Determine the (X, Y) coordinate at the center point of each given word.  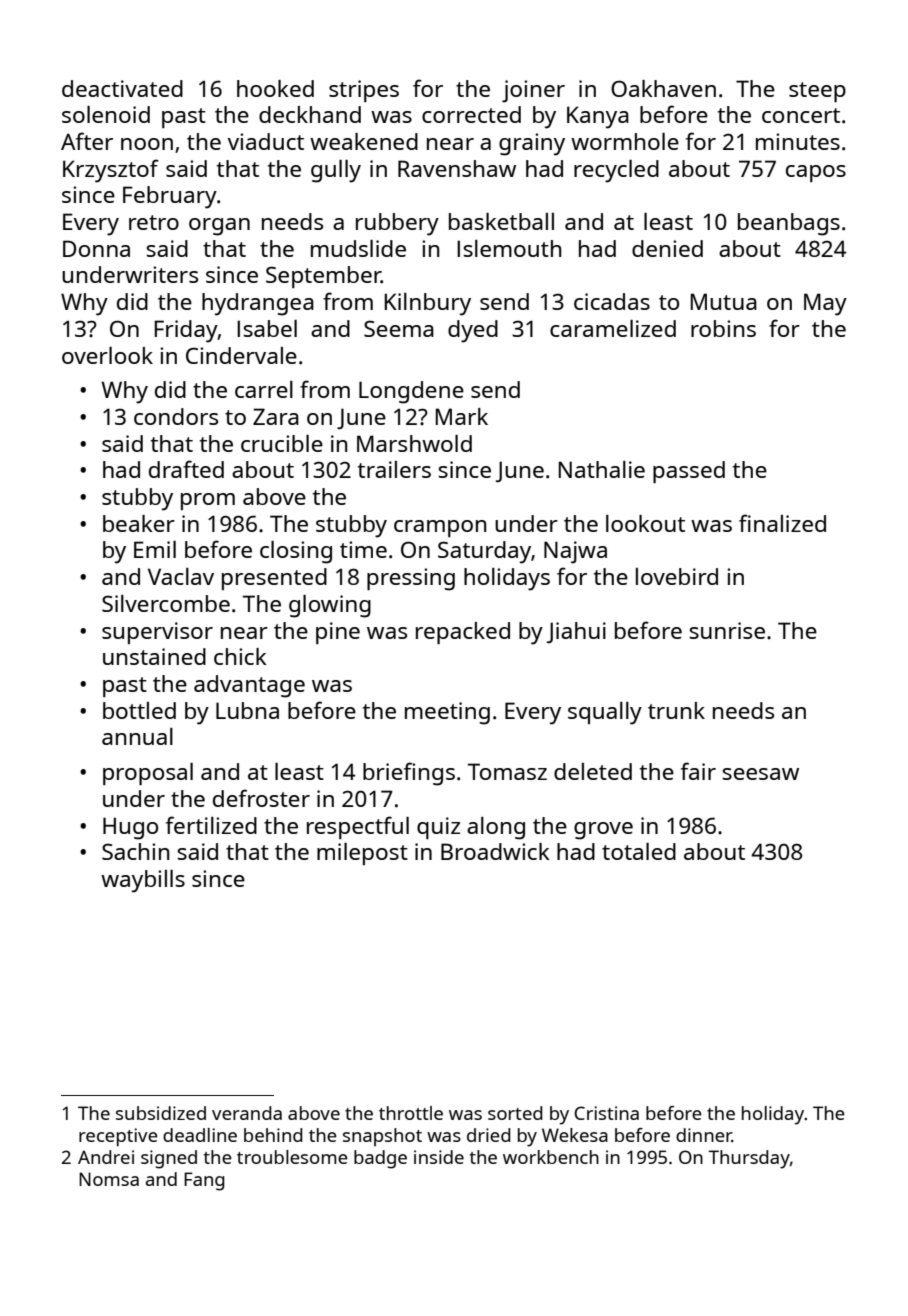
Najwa (575, 552)
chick (240, 656)
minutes (798, 141)
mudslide (358, 248)
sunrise (727, 630)
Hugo (130, 828)
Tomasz (507, 771)
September (323, 277)
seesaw (760, 774)
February (170, 197)
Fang (204, 1181)
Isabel (267, 328)
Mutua (724, 301)
